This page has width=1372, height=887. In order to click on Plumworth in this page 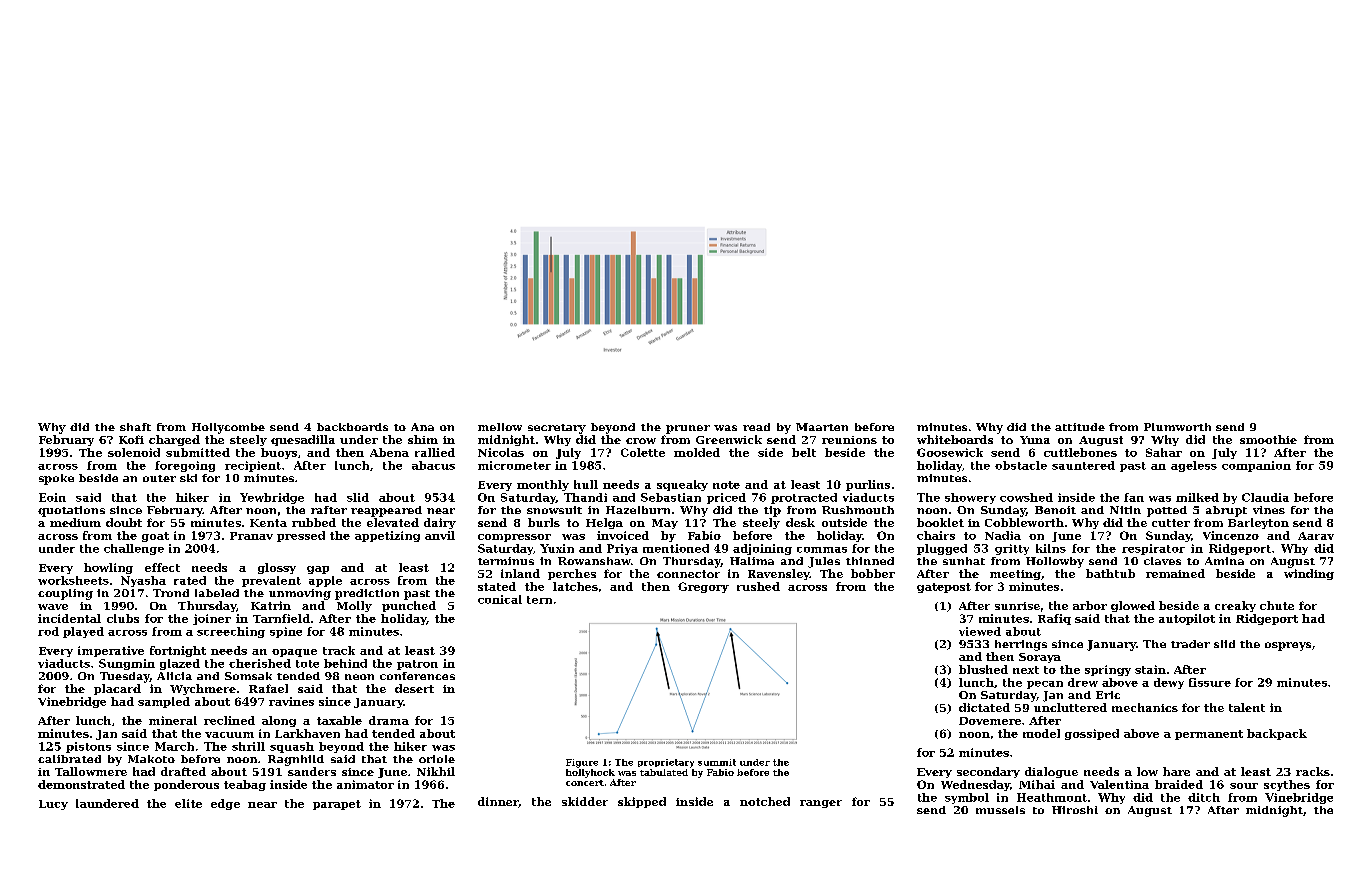, I will do `click(1177, 427)`.
